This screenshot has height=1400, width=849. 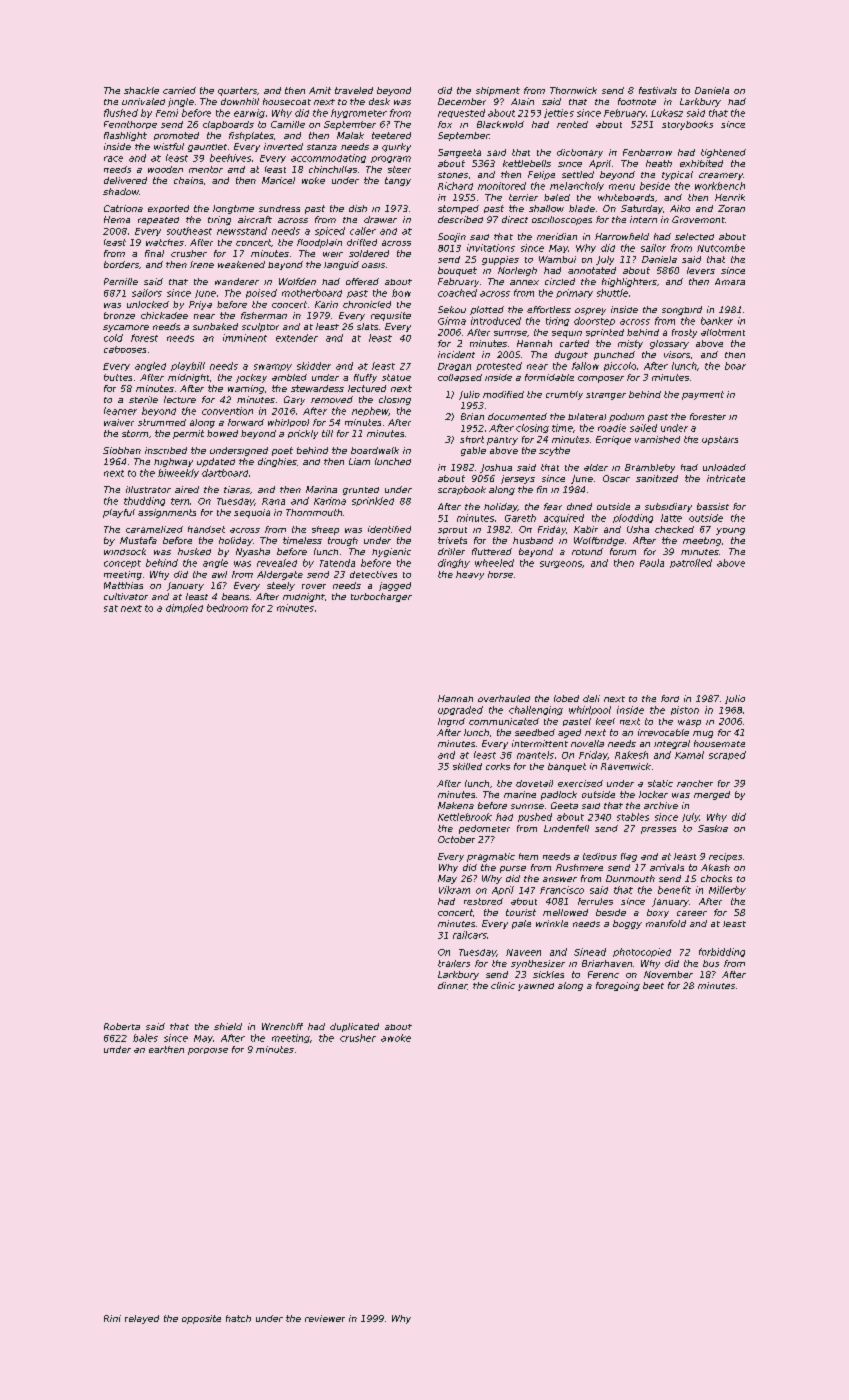 I want to click on Rana, so click(x=273, y=501).
